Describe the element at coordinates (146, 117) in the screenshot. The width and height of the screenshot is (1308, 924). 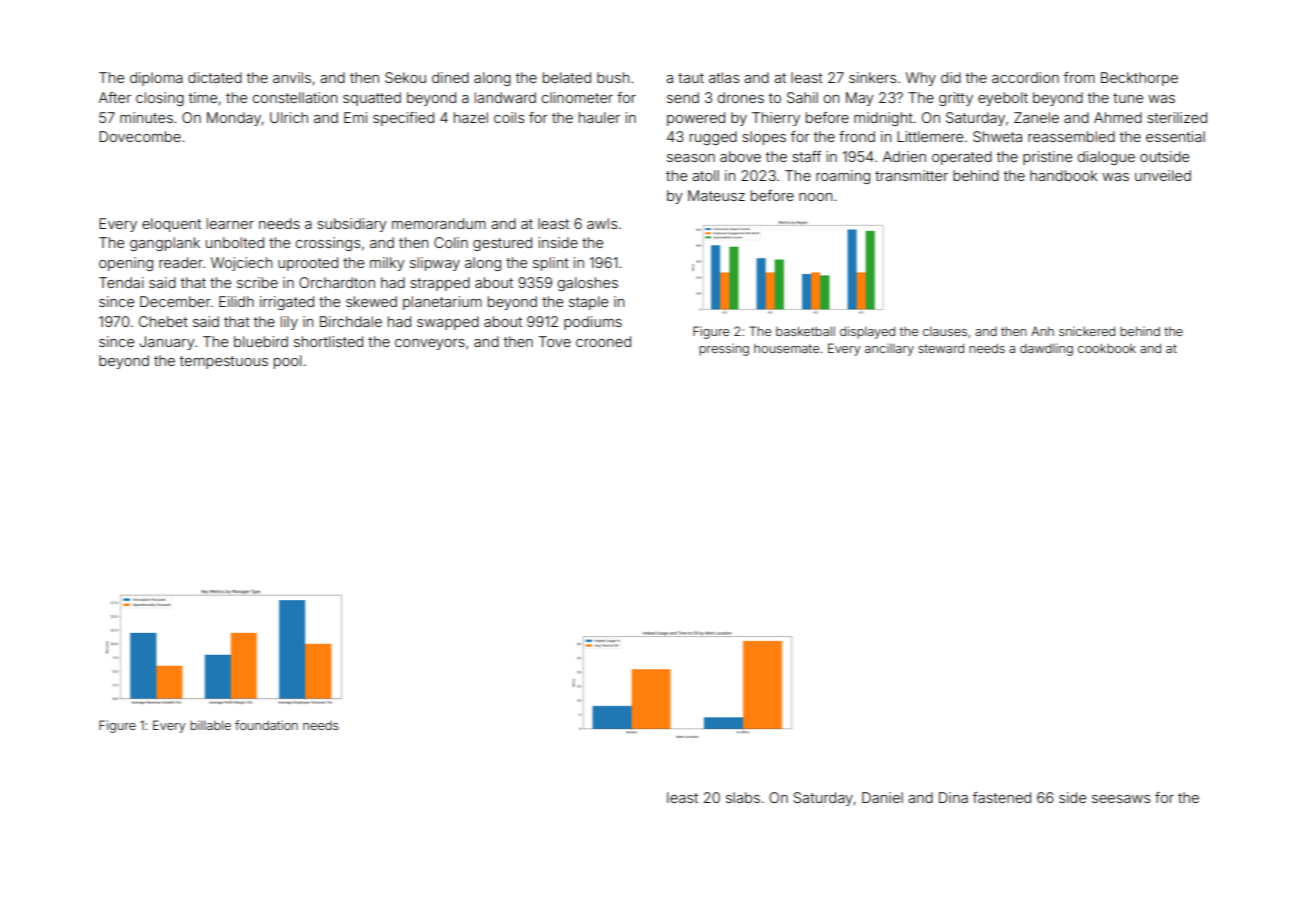
I see `minutes` at that location.
